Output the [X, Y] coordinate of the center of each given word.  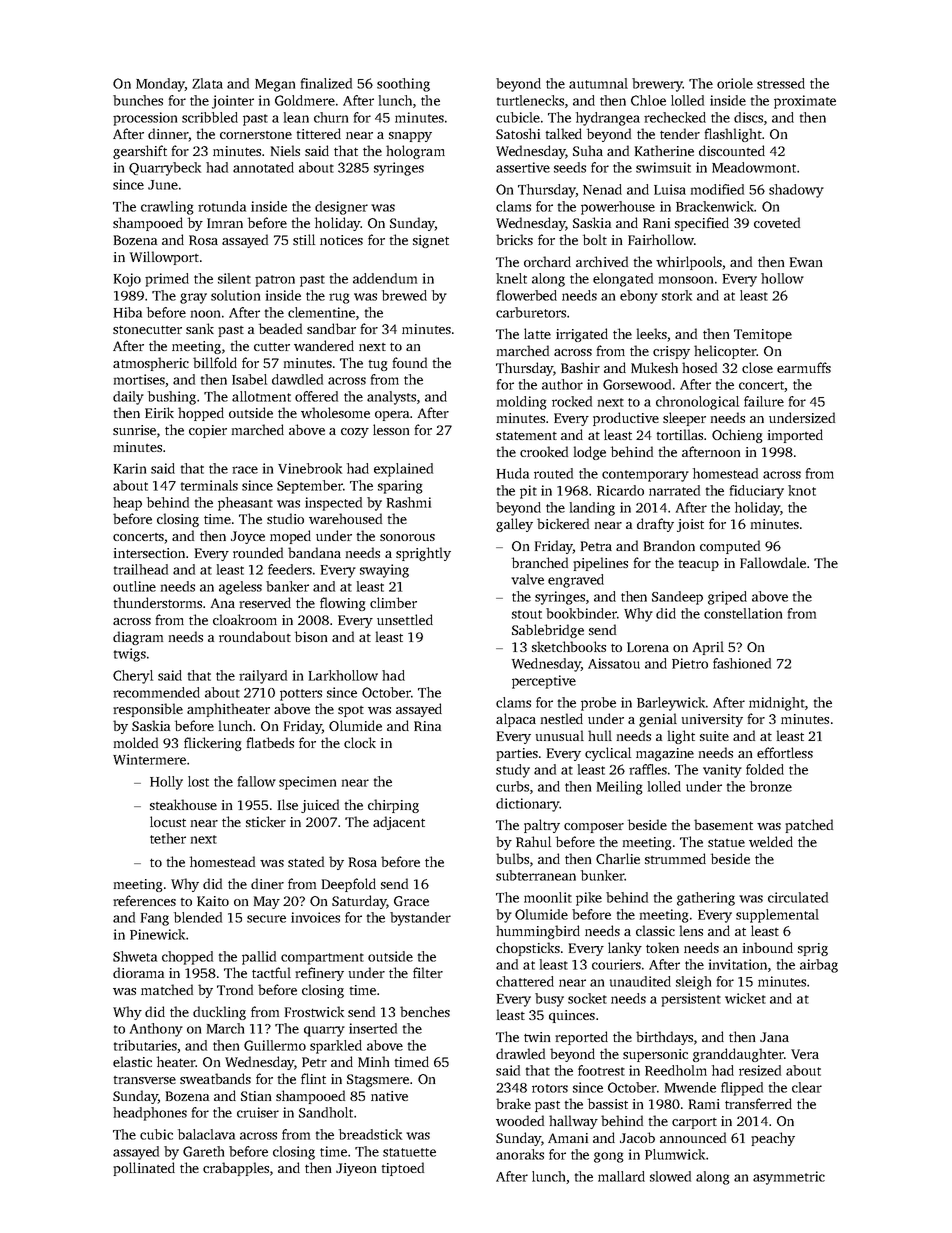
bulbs [512, 858]
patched [809, 826]
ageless [240, 588]
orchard [547, 261]
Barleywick [671, 704]
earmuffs [804, 367]
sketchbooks [569, 646]
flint [313, 1078]
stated [306, 861]
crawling [167, 208]
